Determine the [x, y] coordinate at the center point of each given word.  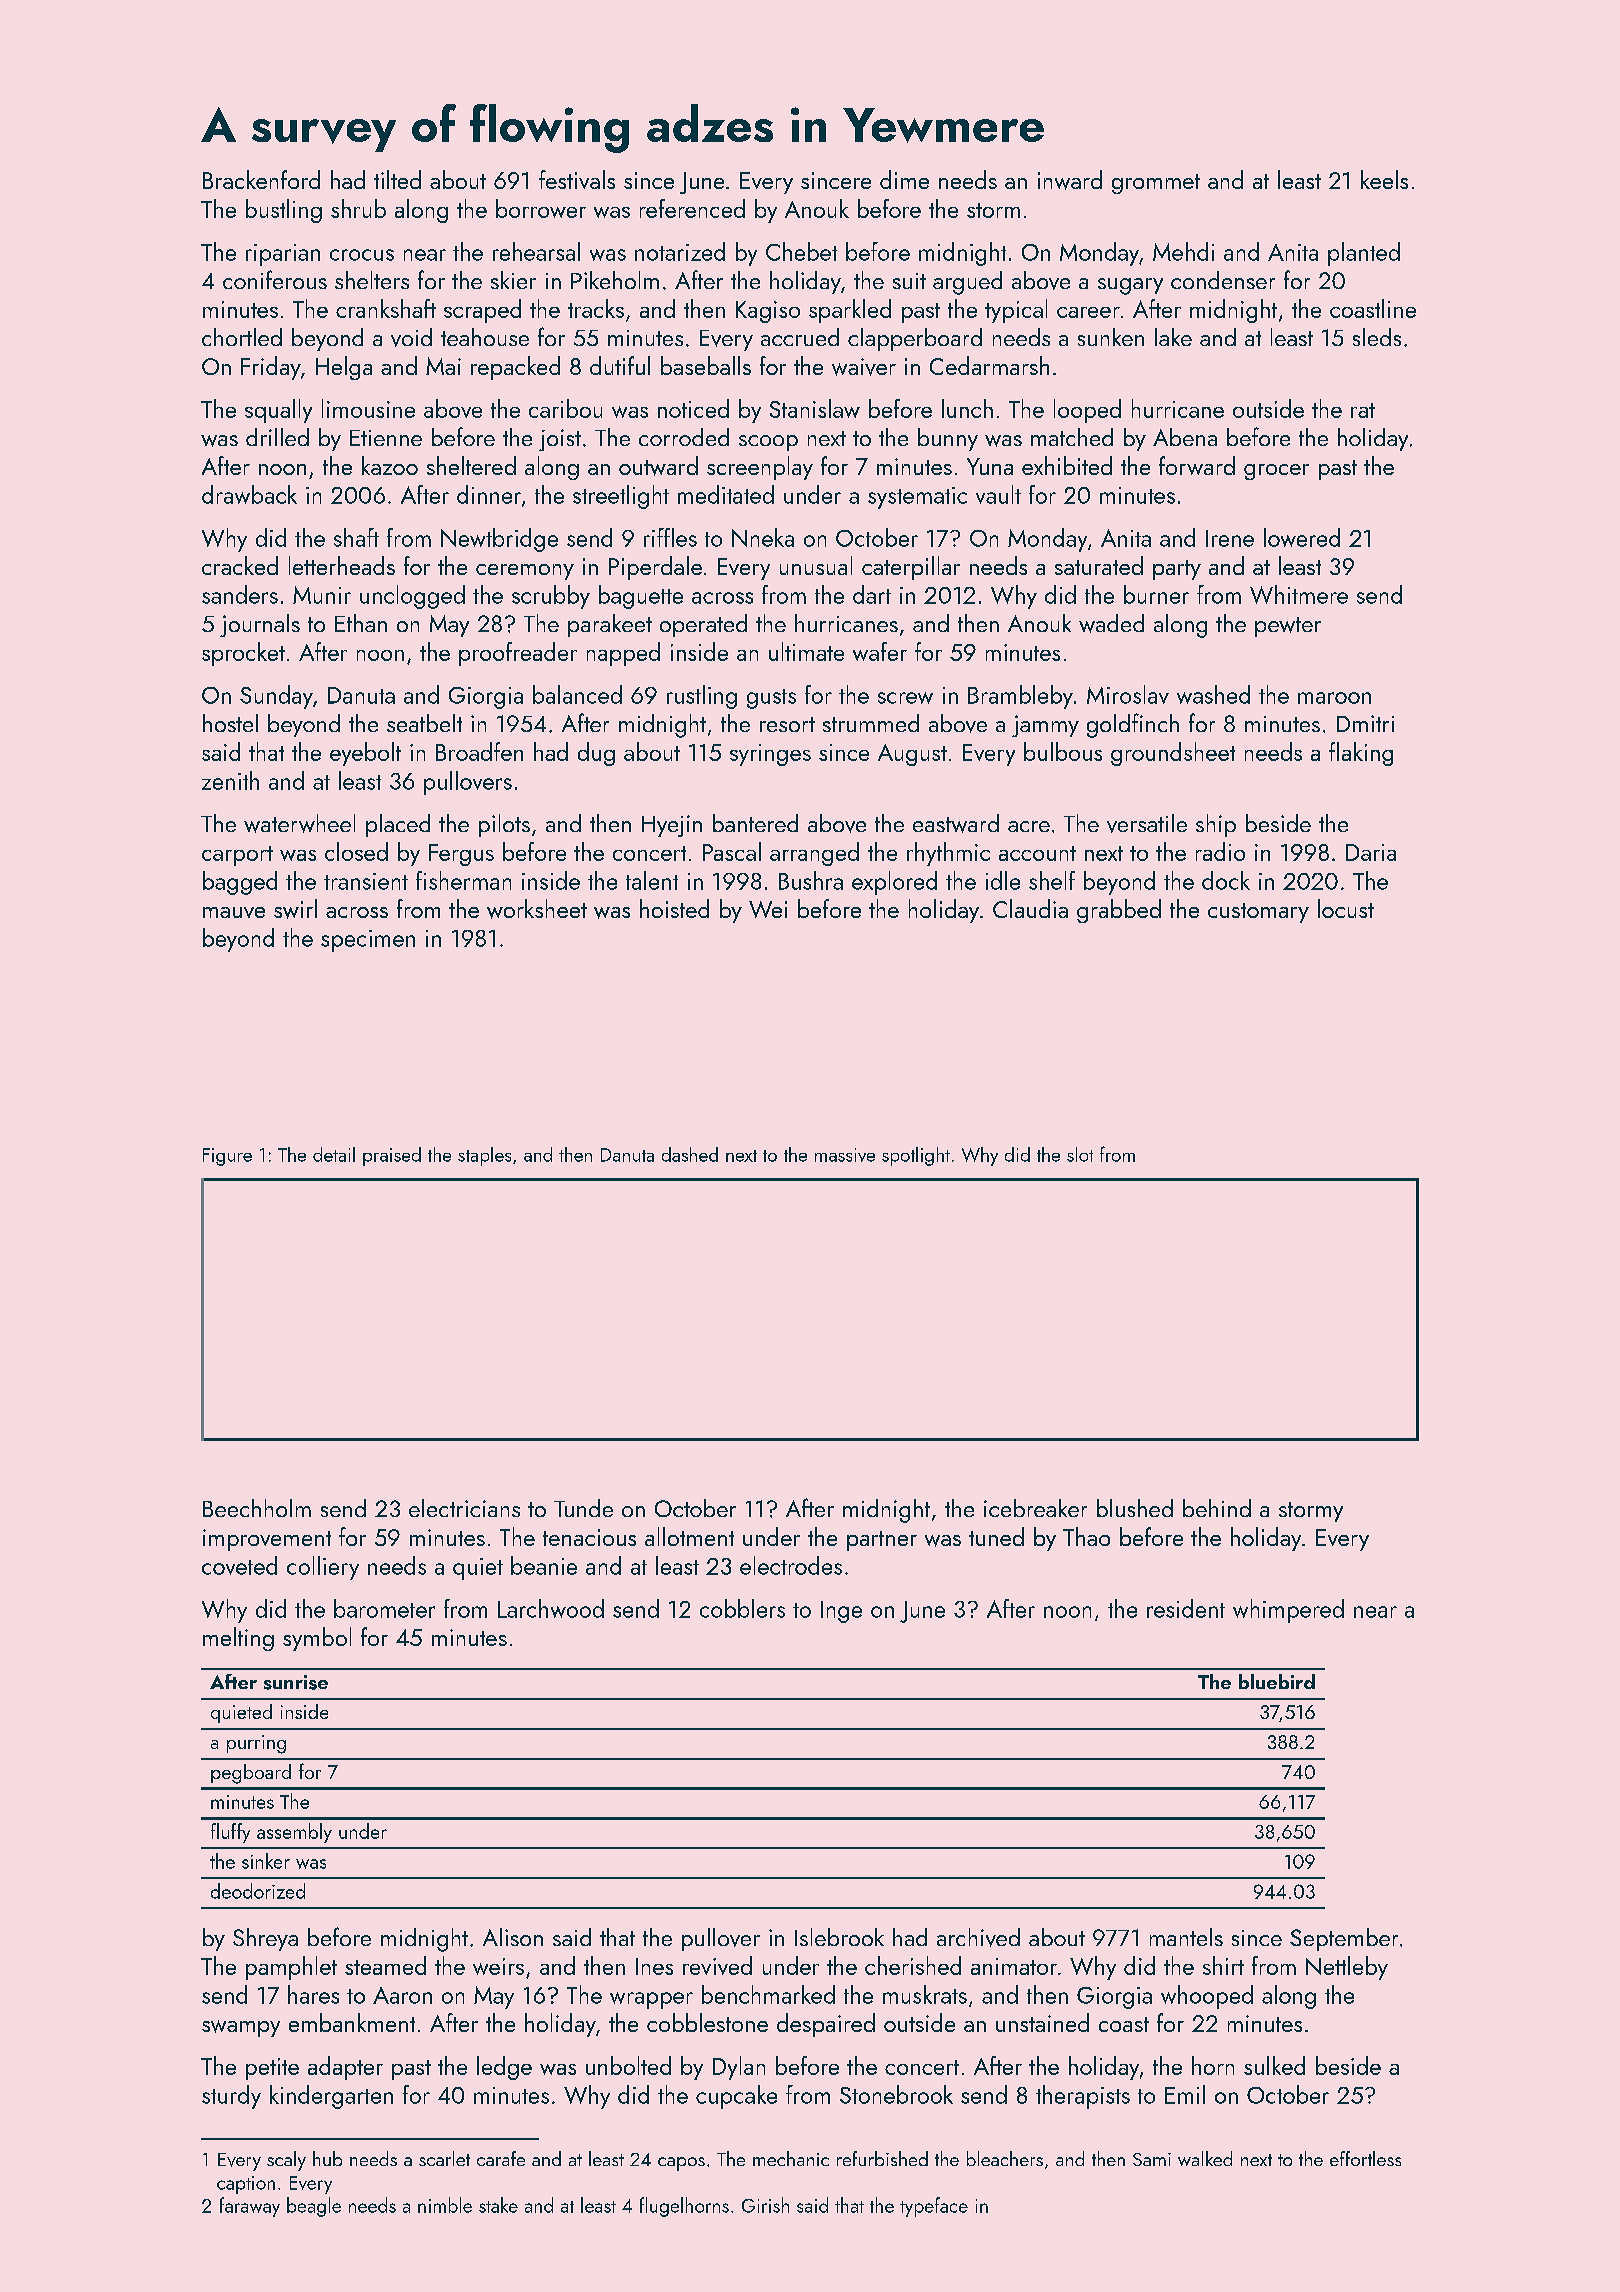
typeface [934, 2207]
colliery [323, 1568]
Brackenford [261, 179]
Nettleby [1347, 1968]
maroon [1334, 698]
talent [652, 880]
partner [882, 1541]
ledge [504, 2068]
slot [1080, 1154]
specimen [368, 941]
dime [904, 179]
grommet [1156, 184]
